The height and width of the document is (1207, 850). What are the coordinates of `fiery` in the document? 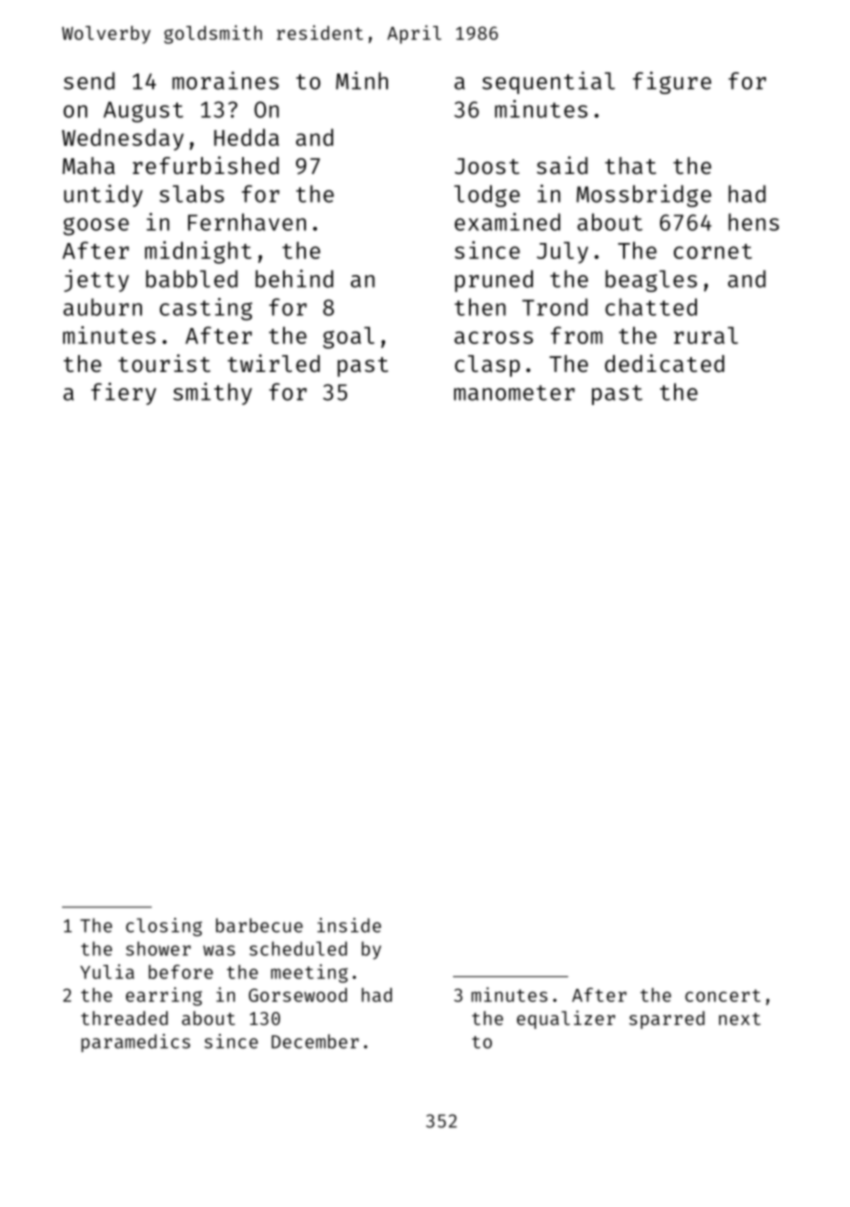 It's located at (123, 393).
